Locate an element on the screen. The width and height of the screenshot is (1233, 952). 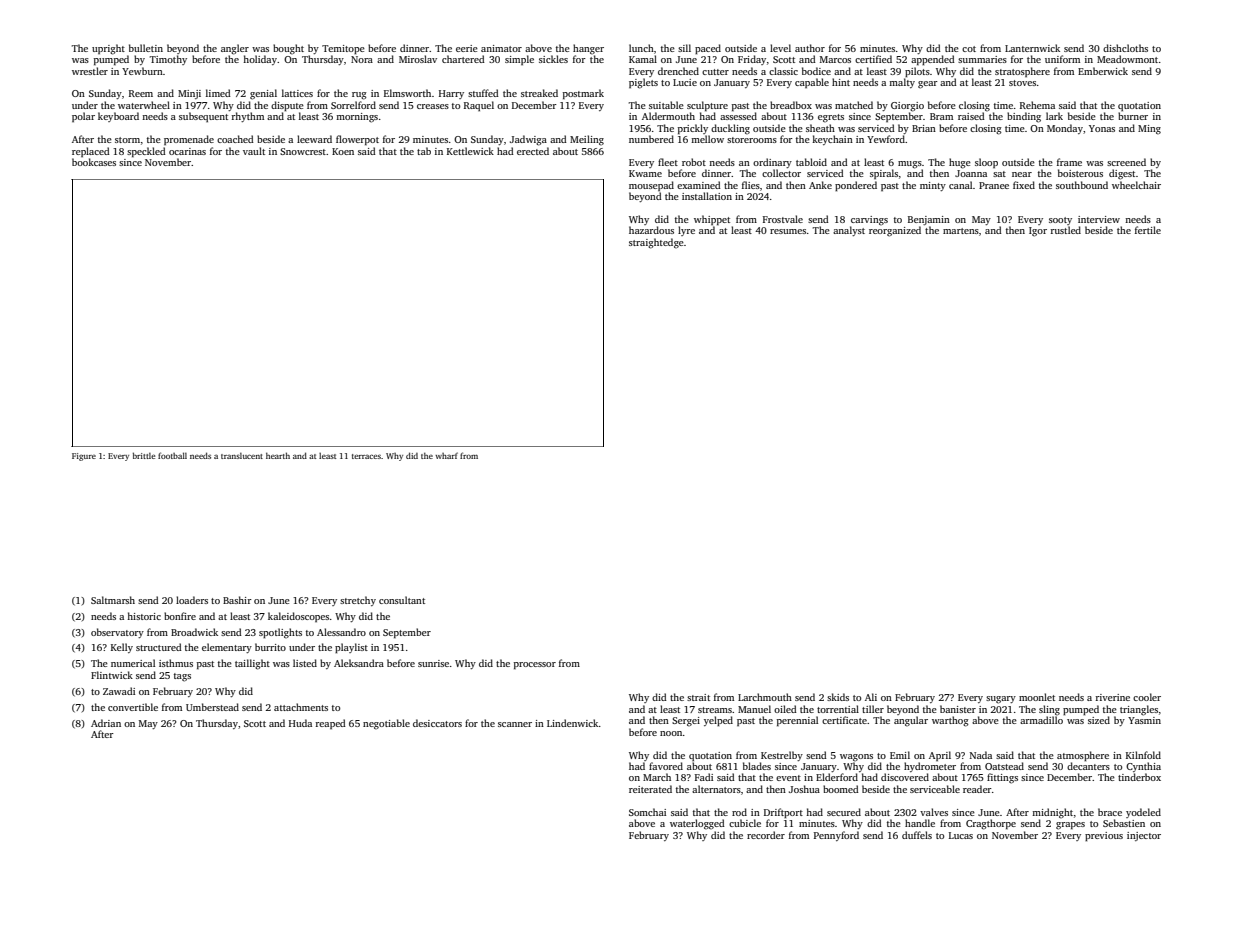
Monday is located at coordinates (1065, 129).
